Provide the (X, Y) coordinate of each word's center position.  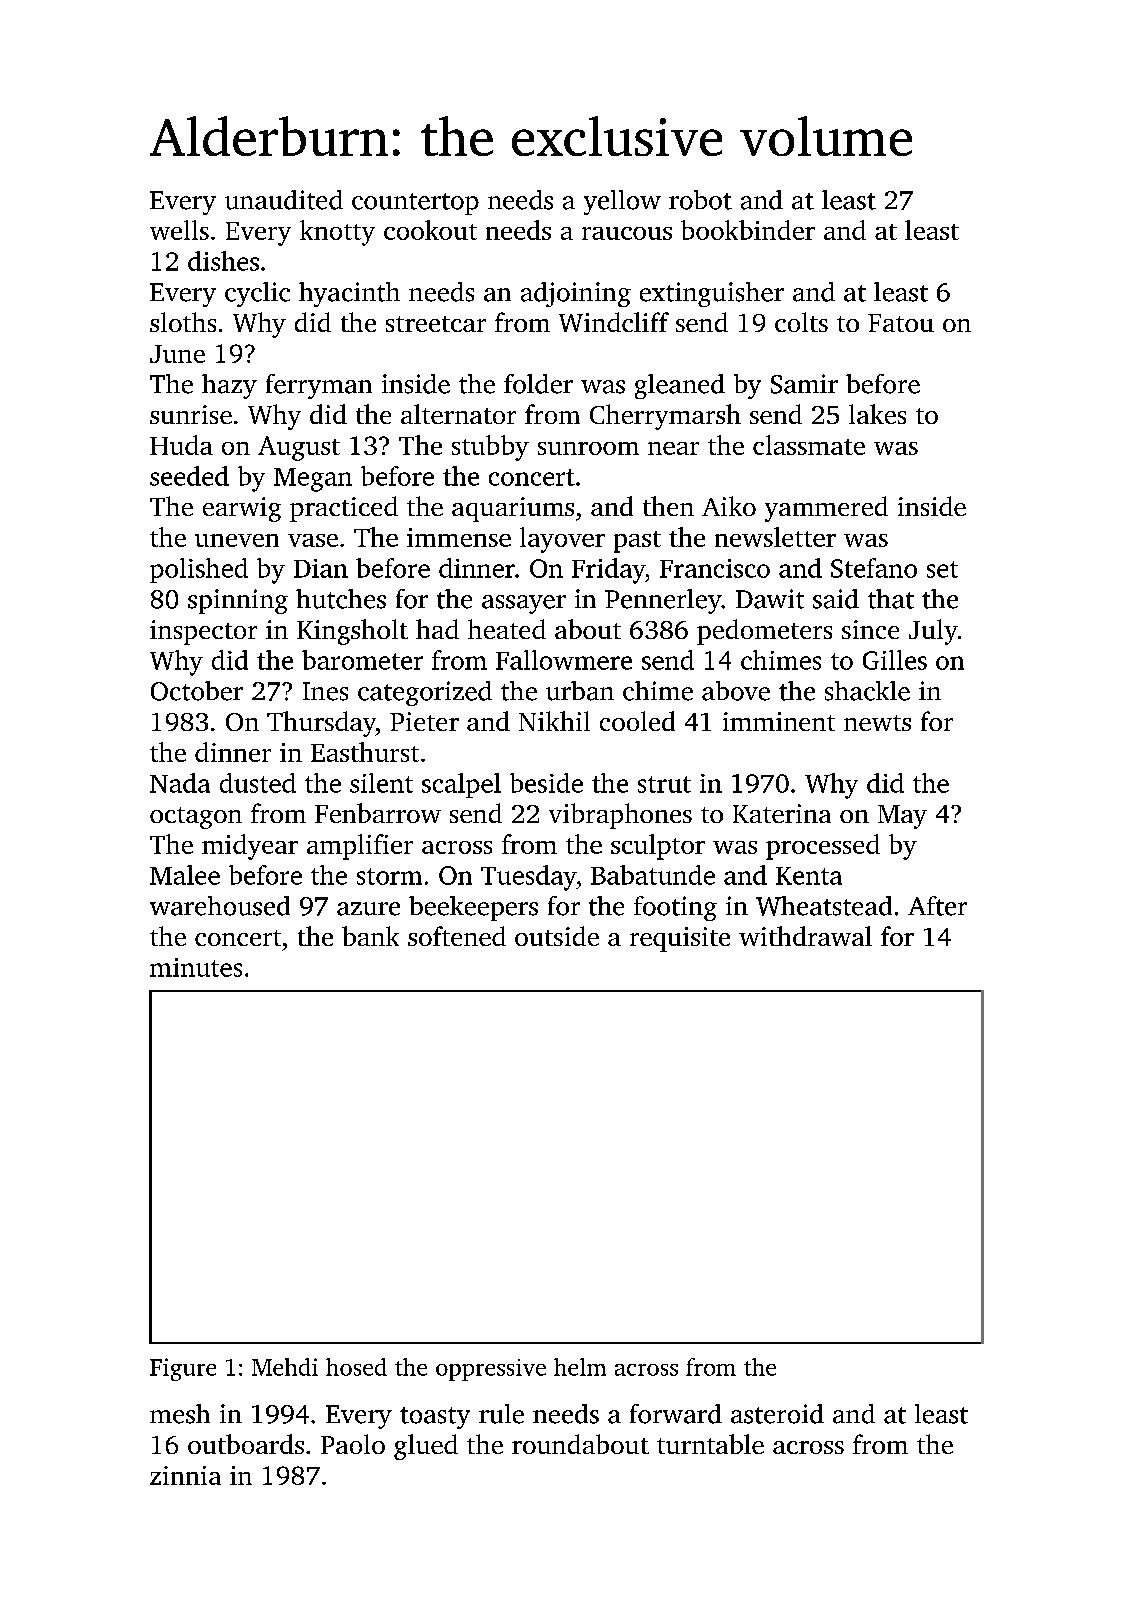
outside (557, 936)
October (197, 691)
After (937, 906)
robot (700, 200)
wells (179, 230)
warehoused (220, 906)
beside (546, 783)
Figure (183, 1369)
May (902, 817)
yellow (622, 202)
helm (580, 1367)
